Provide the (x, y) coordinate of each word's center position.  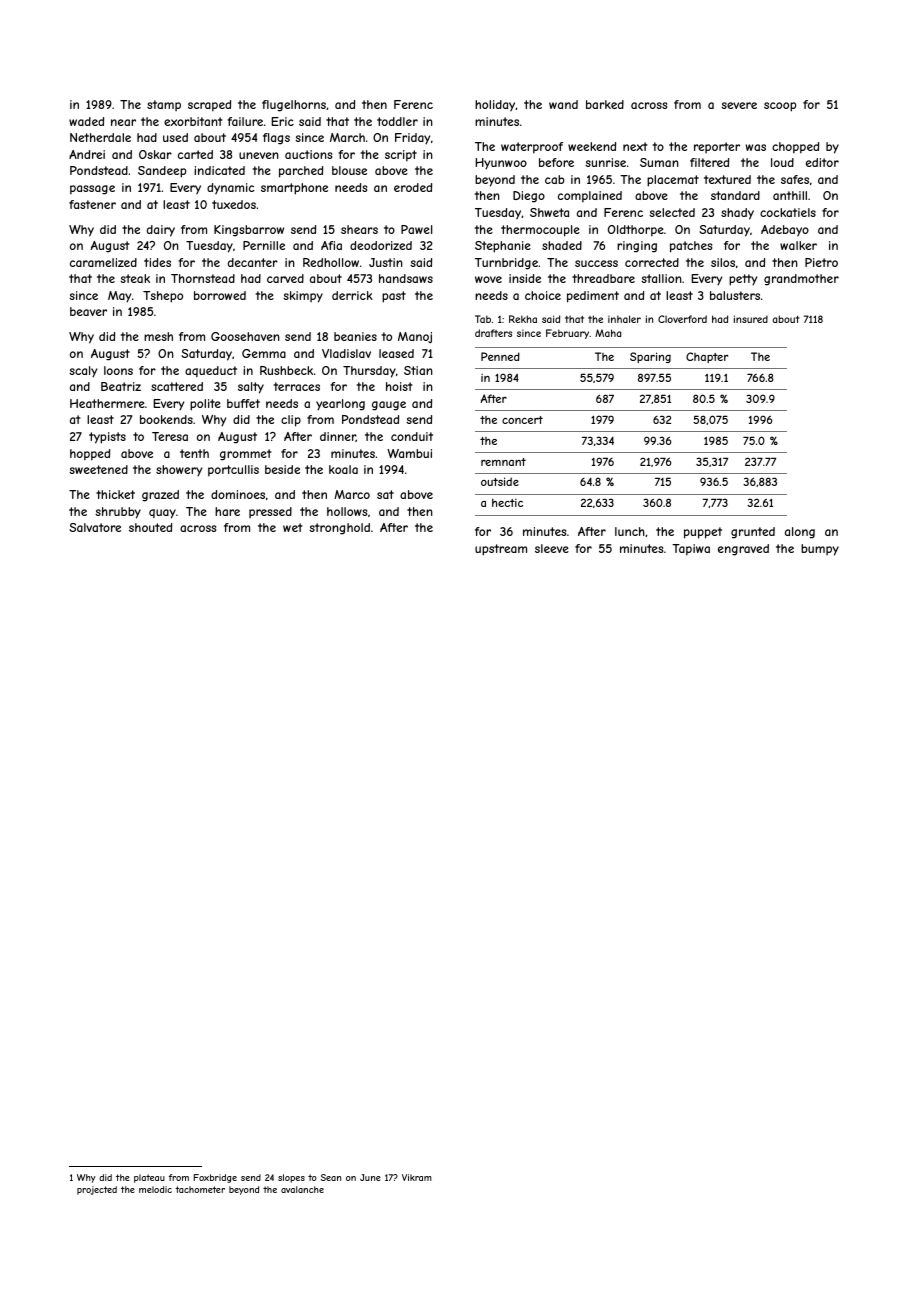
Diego (529, 197)
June (370, 1177)
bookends (166, 419)
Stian (418, 370)
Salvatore (95, 527)
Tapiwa (691, 550)
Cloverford (682, 319)
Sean (331, 1177)
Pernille (264, 245)
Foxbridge (215, 1178)
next (635, 146)
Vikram (417, 1177)
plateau (149, 1178)
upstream (501, 550)
